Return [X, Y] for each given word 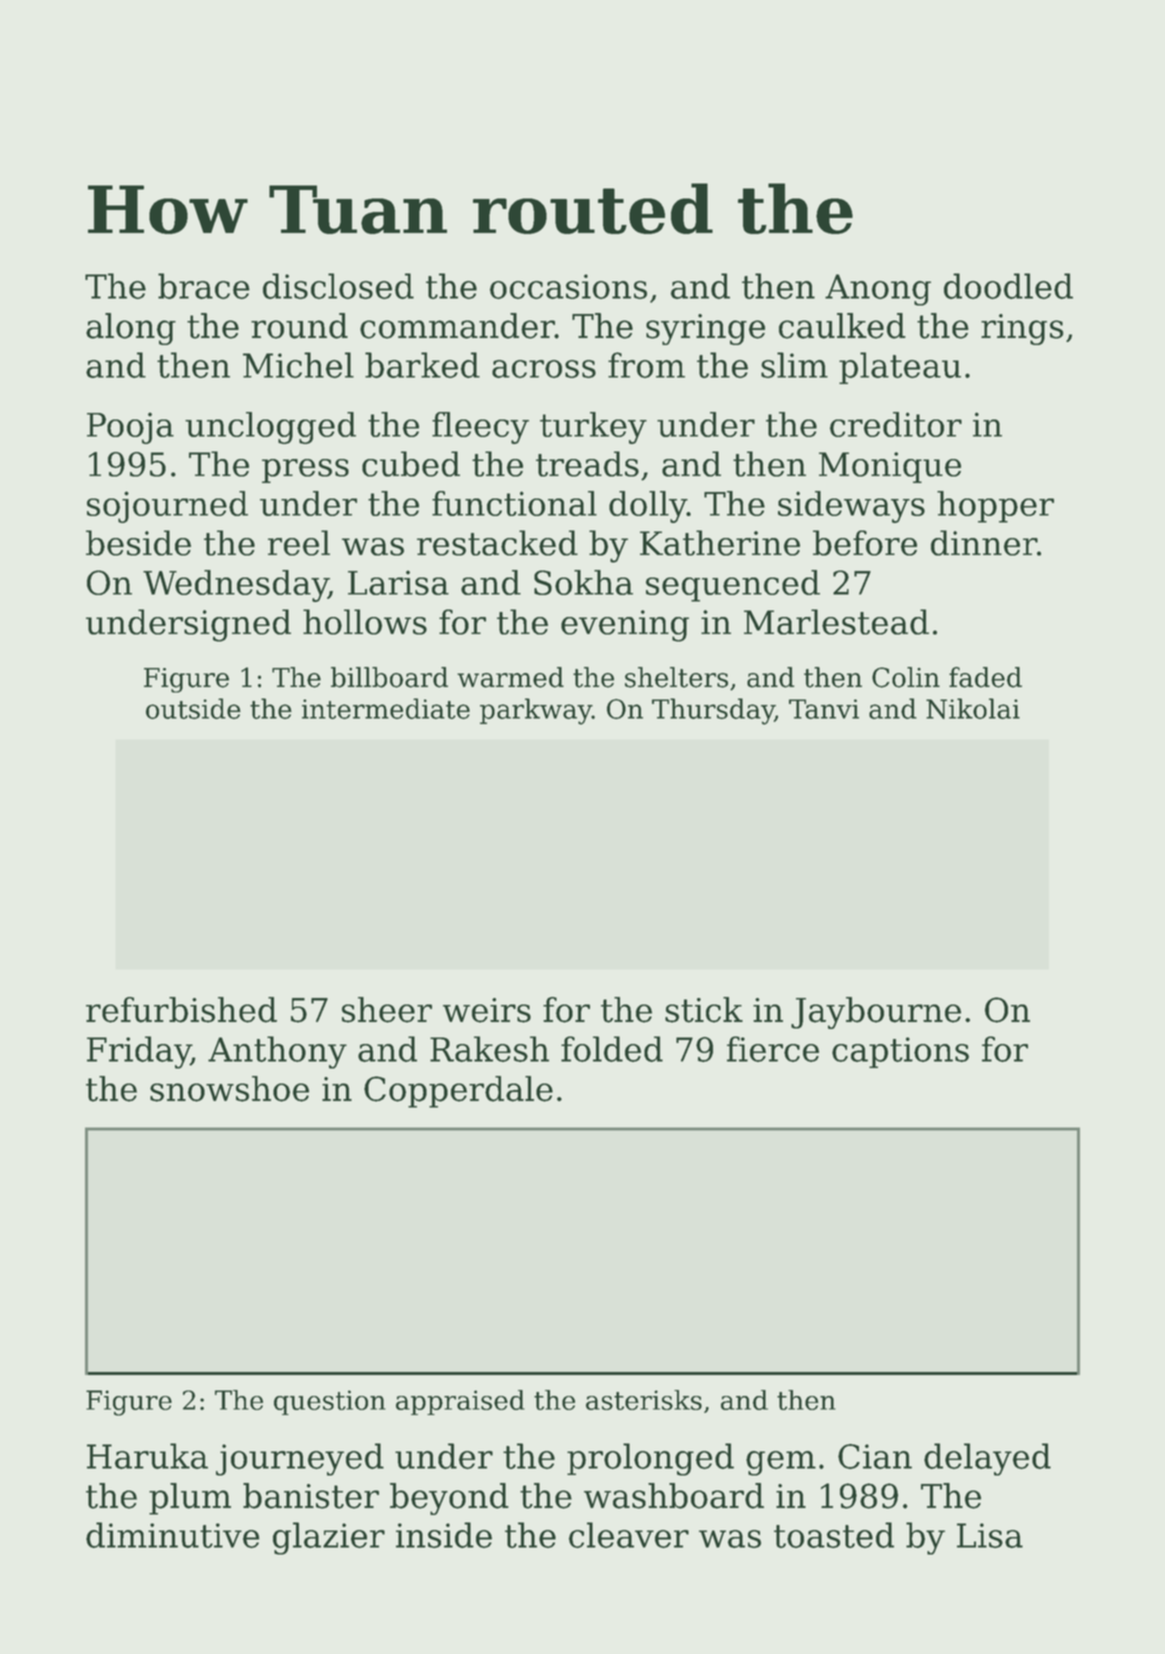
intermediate [386, 708]
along [131, 329]
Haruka [147, 1456]
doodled [1008, 286]
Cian [875, 1456]
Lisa [990, 1535]
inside [444, 1535]
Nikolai [973, 708]
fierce [773, 1049]
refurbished [181, 1010]
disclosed [338, 286]
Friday [139, 1052]
